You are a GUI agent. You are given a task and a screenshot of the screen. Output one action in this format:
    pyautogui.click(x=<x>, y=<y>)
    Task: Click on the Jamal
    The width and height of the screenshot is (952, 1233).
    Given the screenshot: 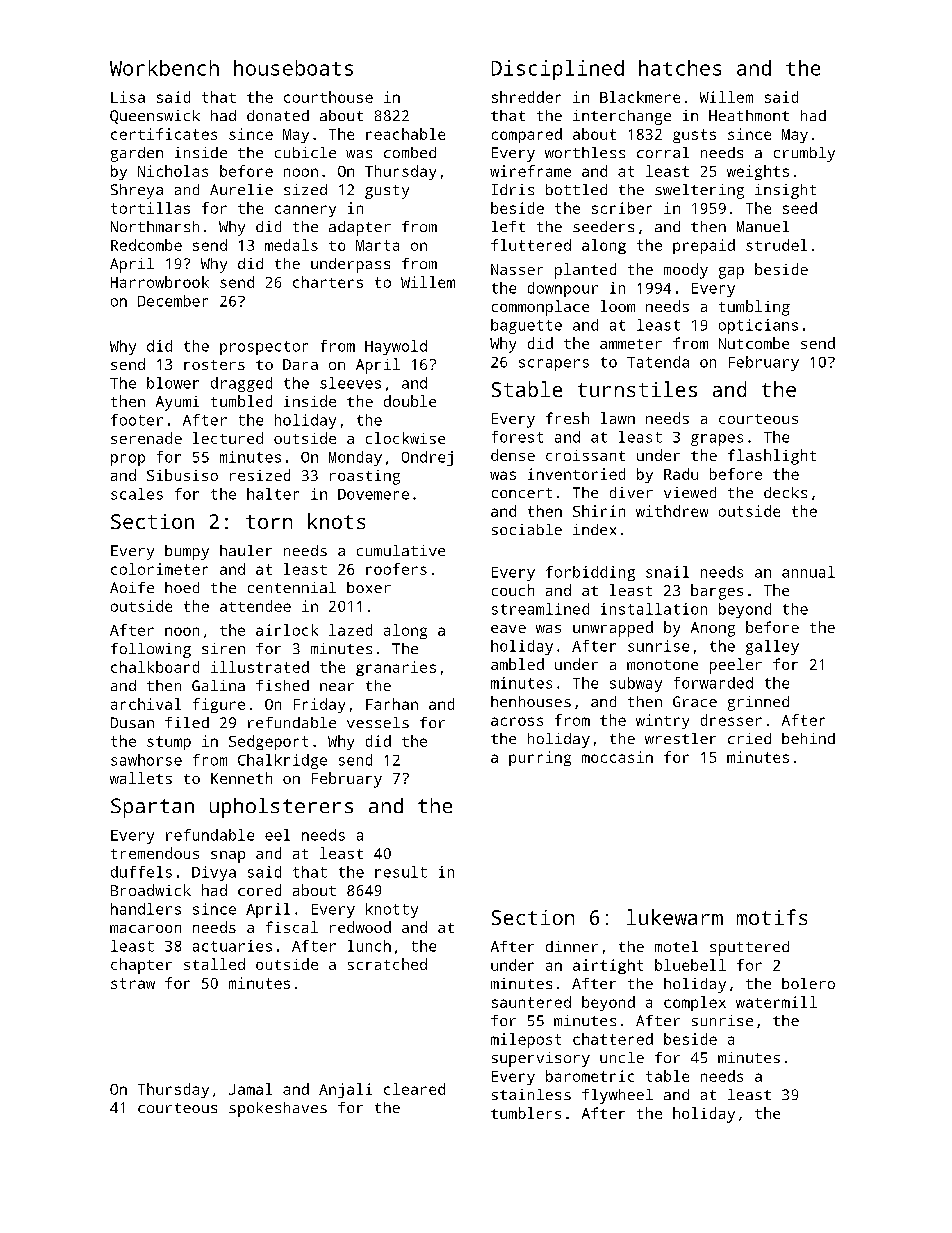 What is the action you would take?
    pyautogui.click(x=250, y=1089)
